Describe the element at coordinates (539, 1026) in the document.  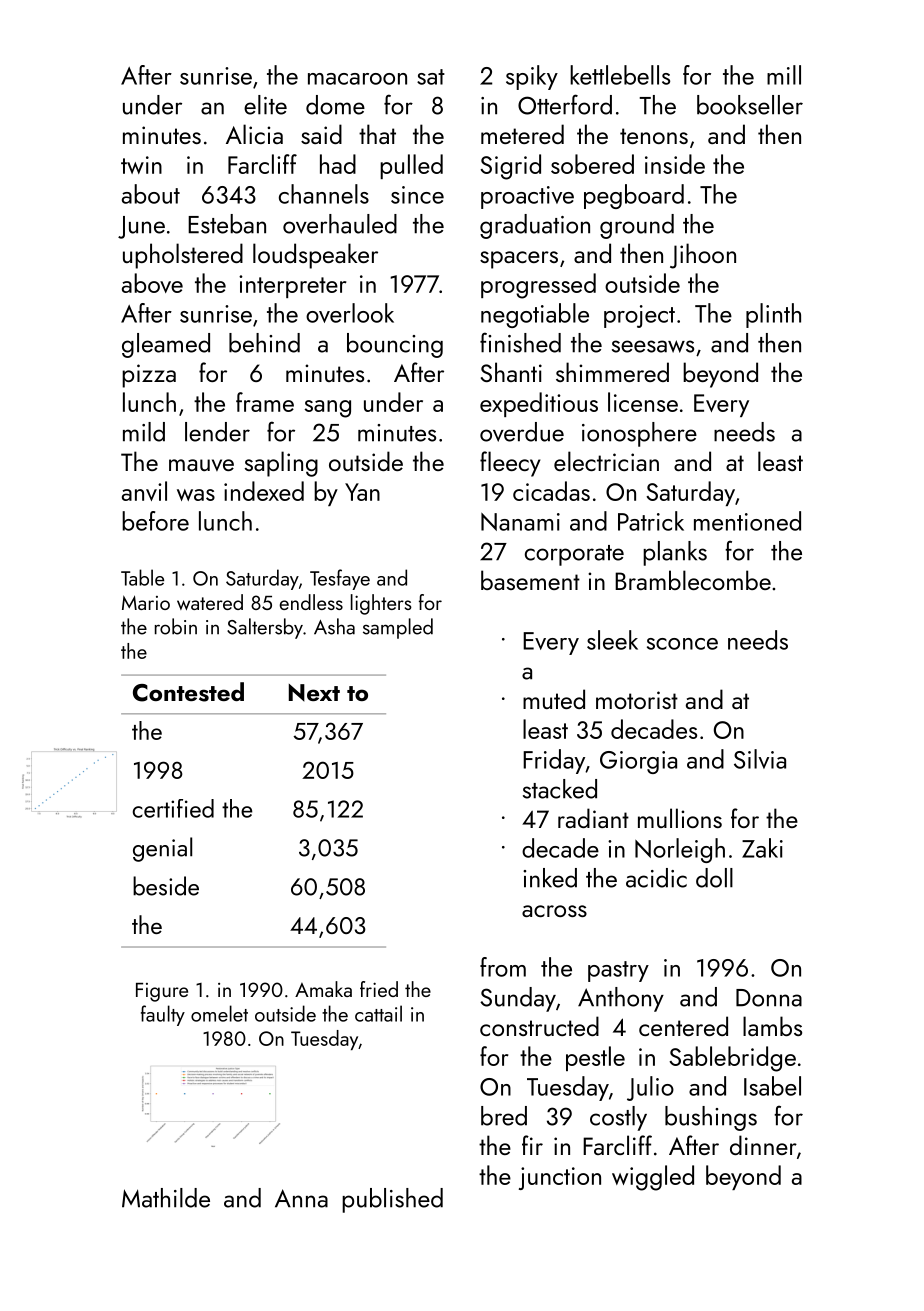
I see `constructed` at that location.
